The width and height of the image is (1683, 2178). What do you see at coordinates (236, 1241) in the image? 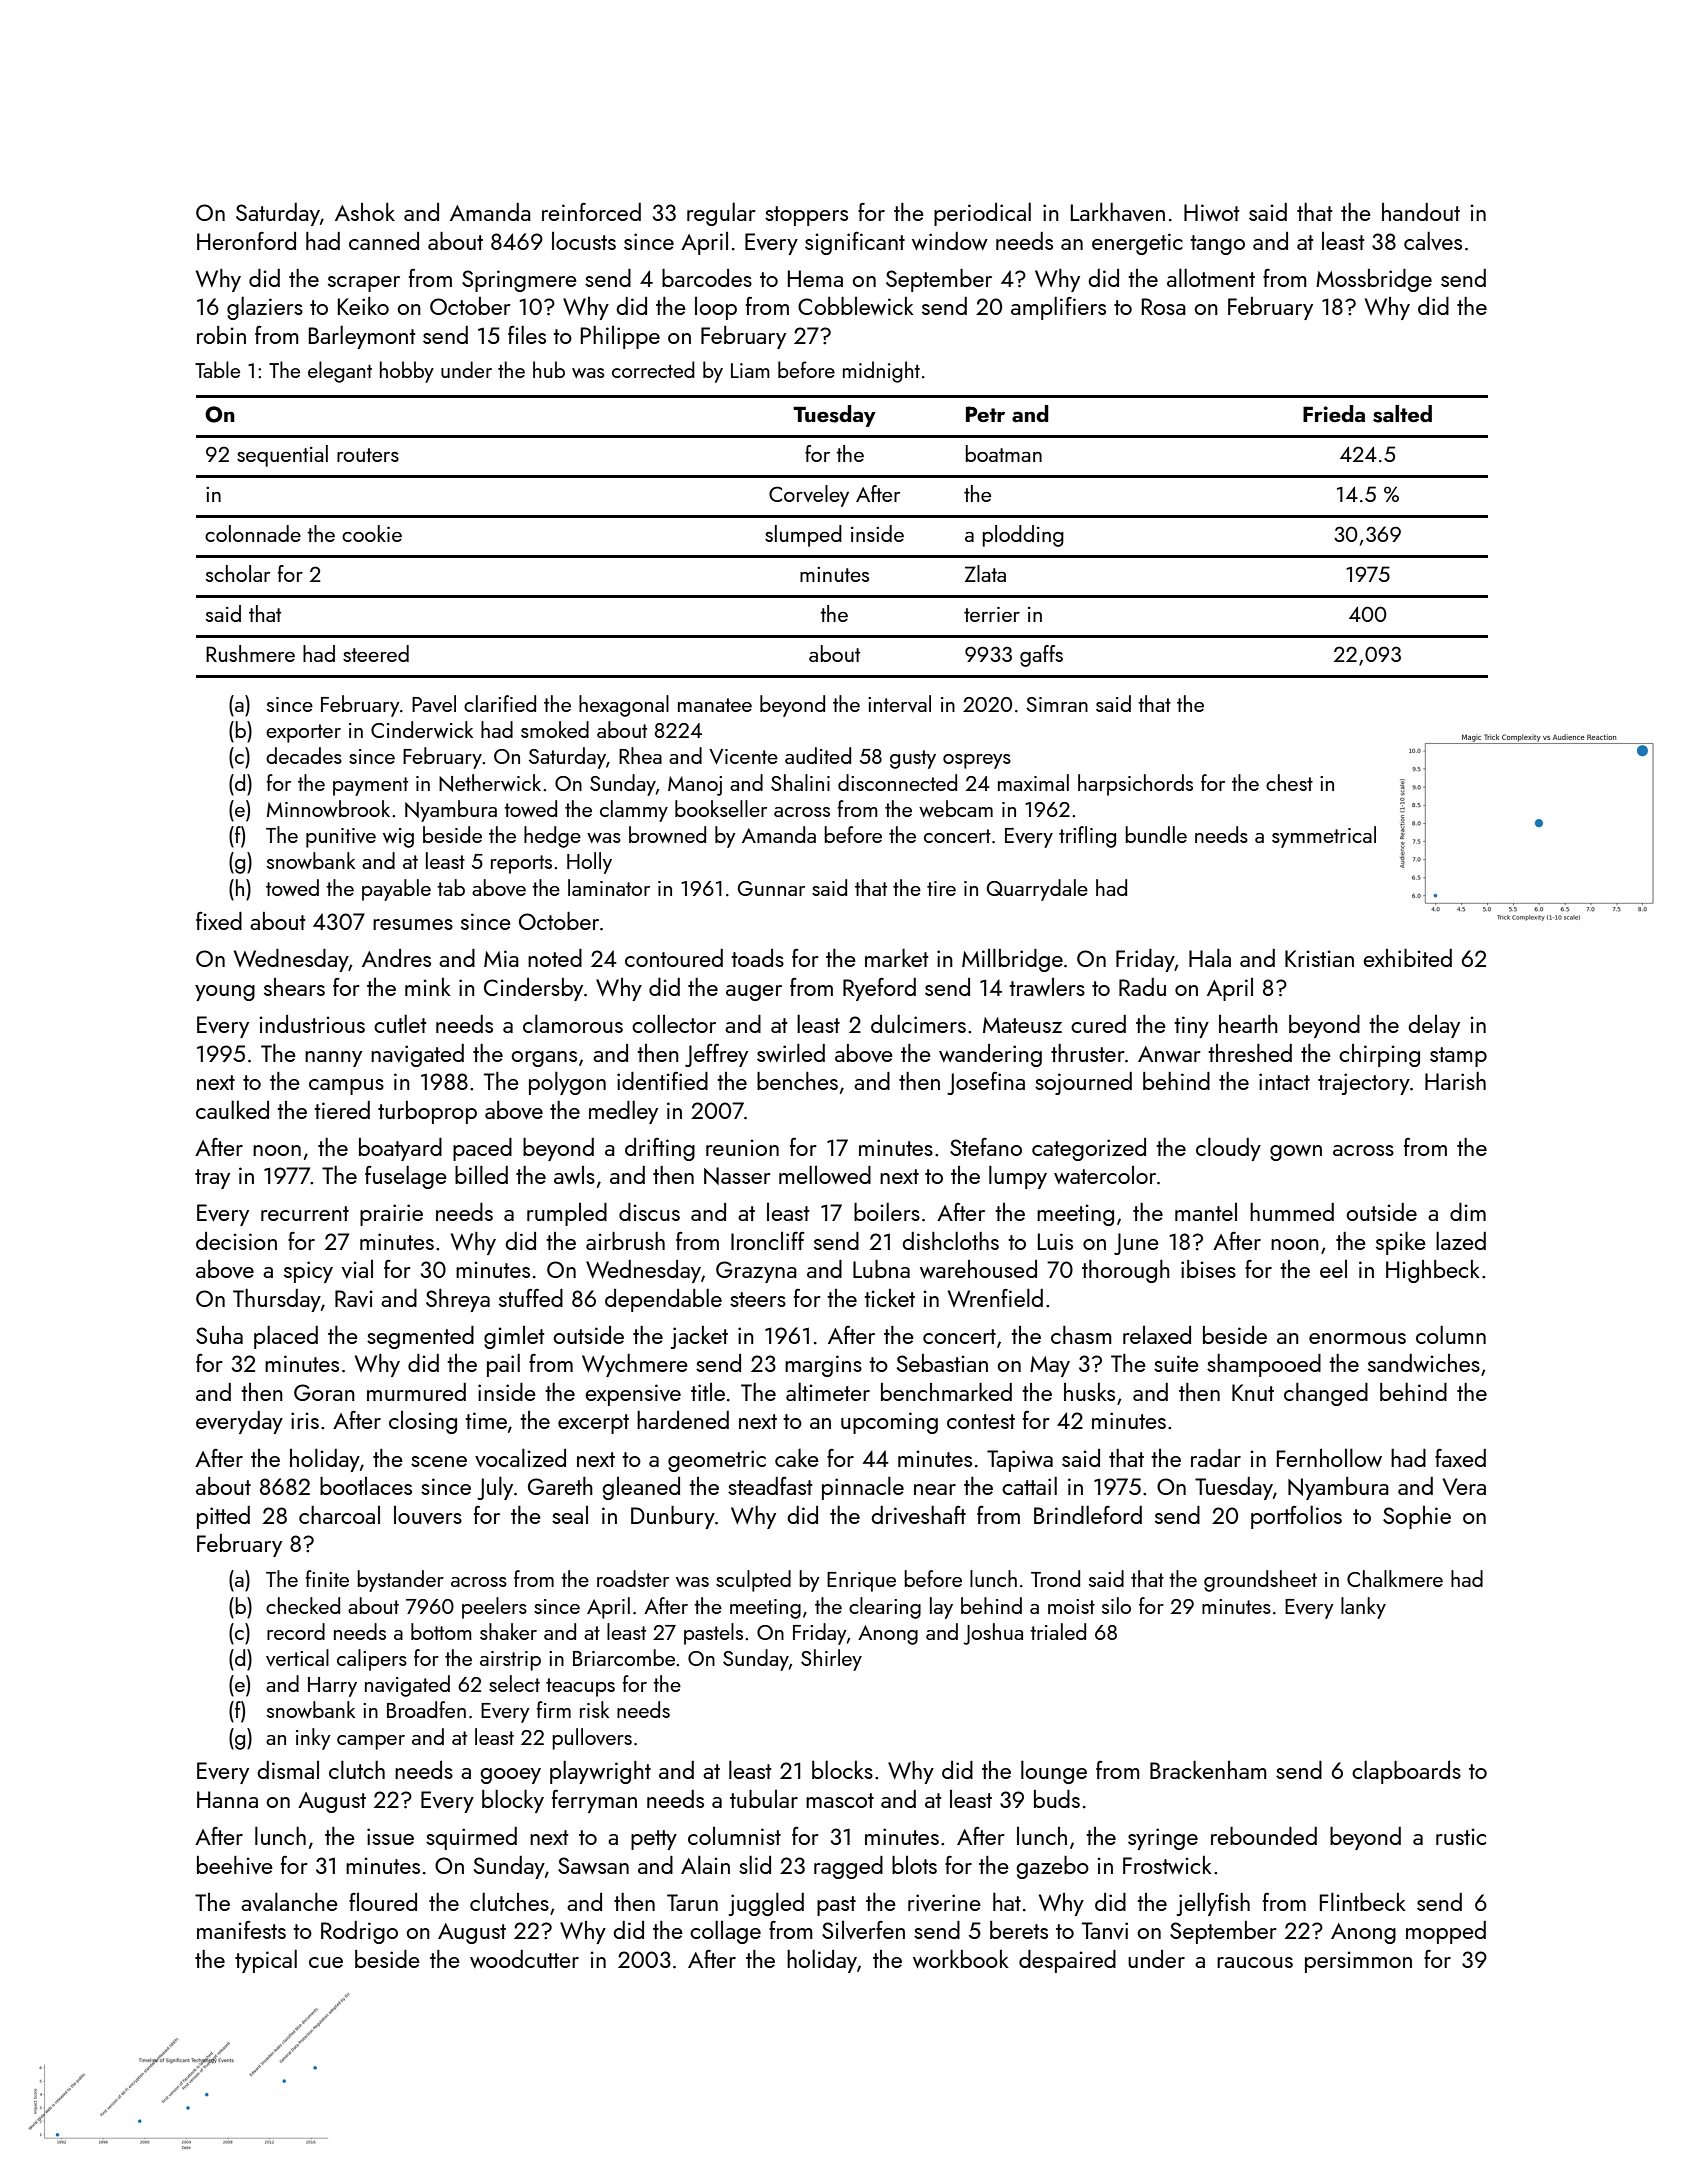
I see `decision` at bounding box center [236, 1241].
